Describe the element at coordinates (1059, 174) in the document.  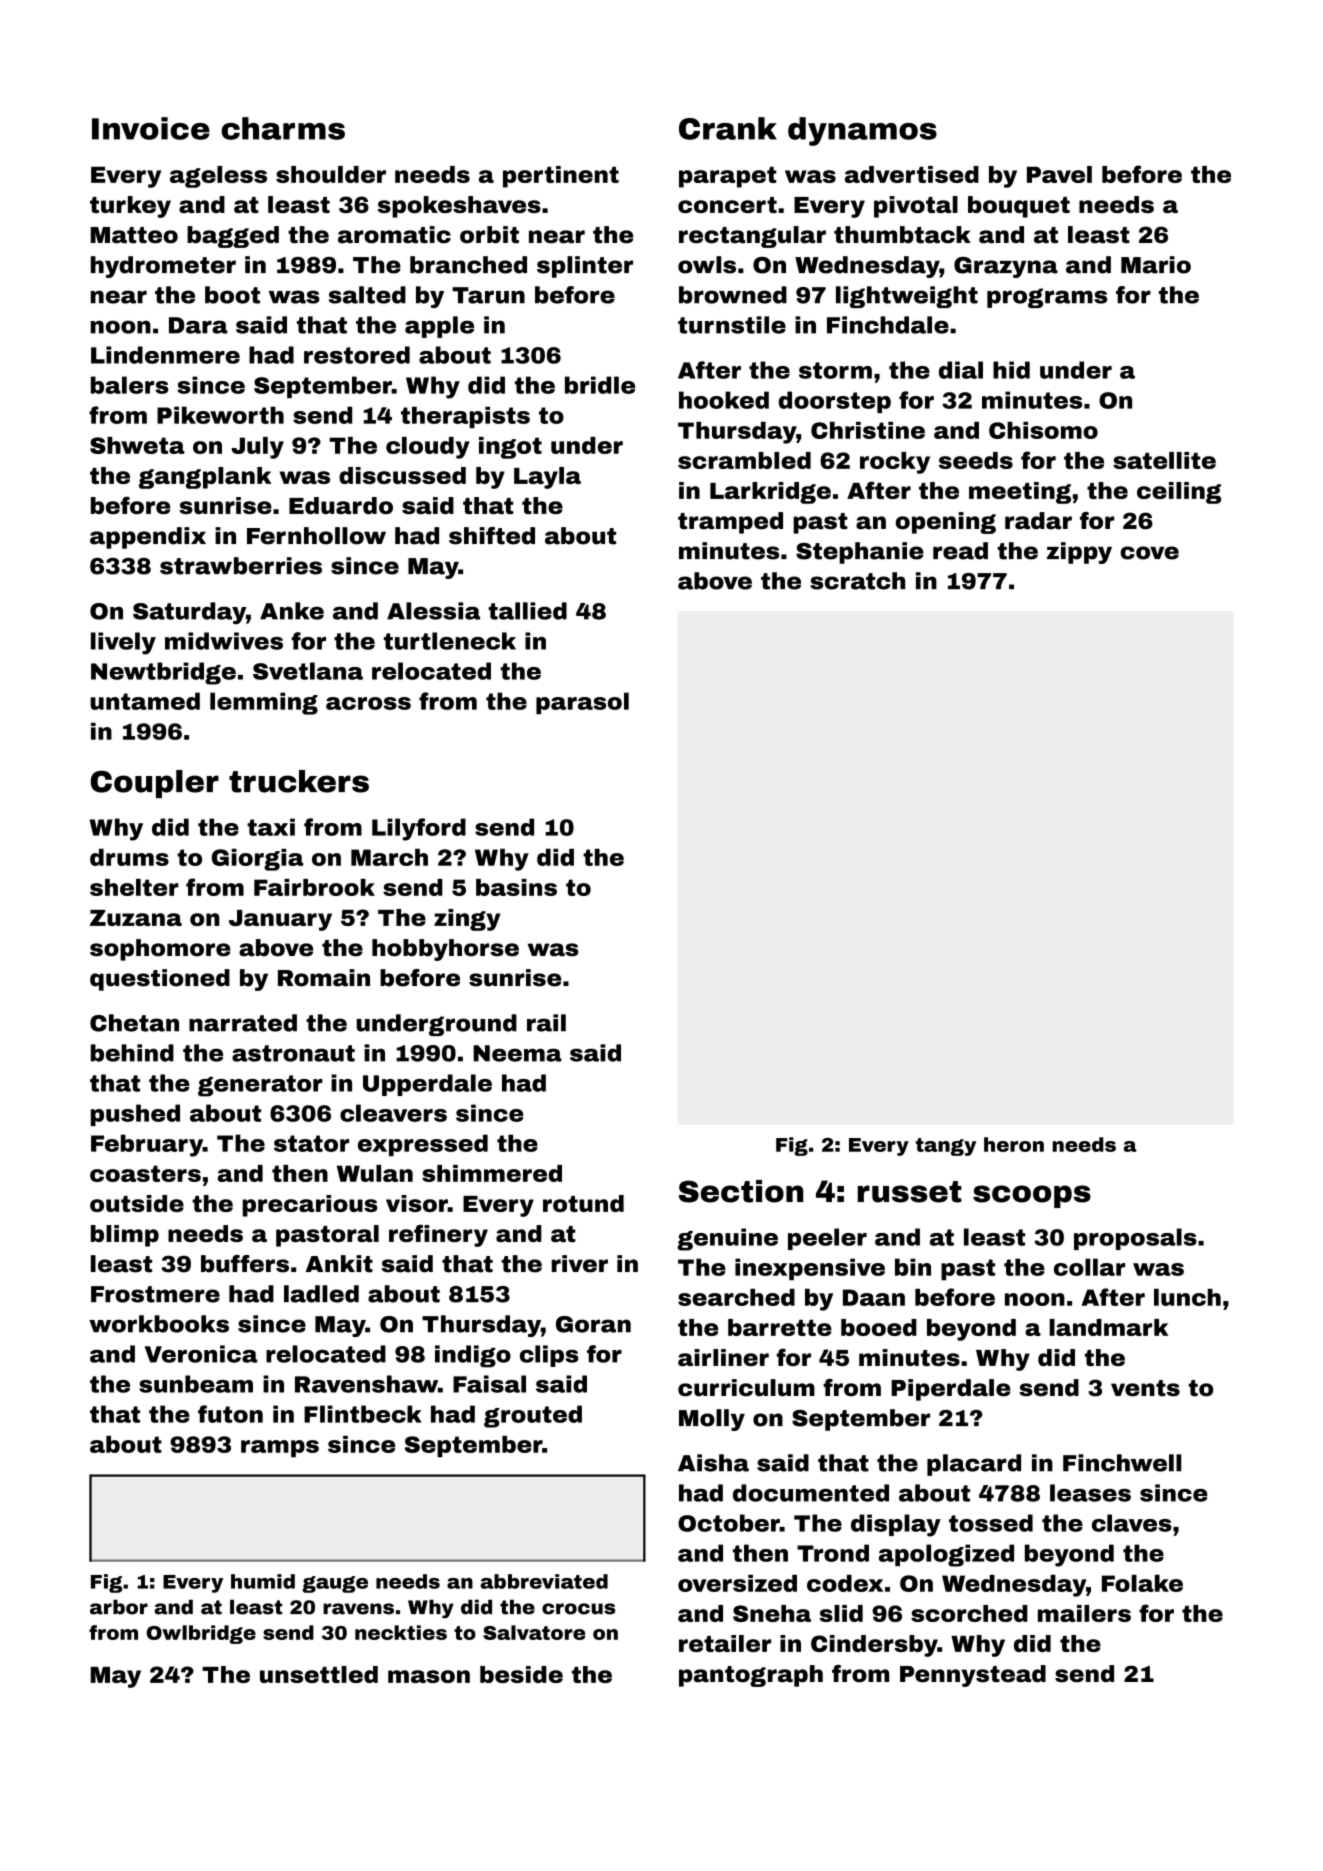
I see `Pavel` at that location.
